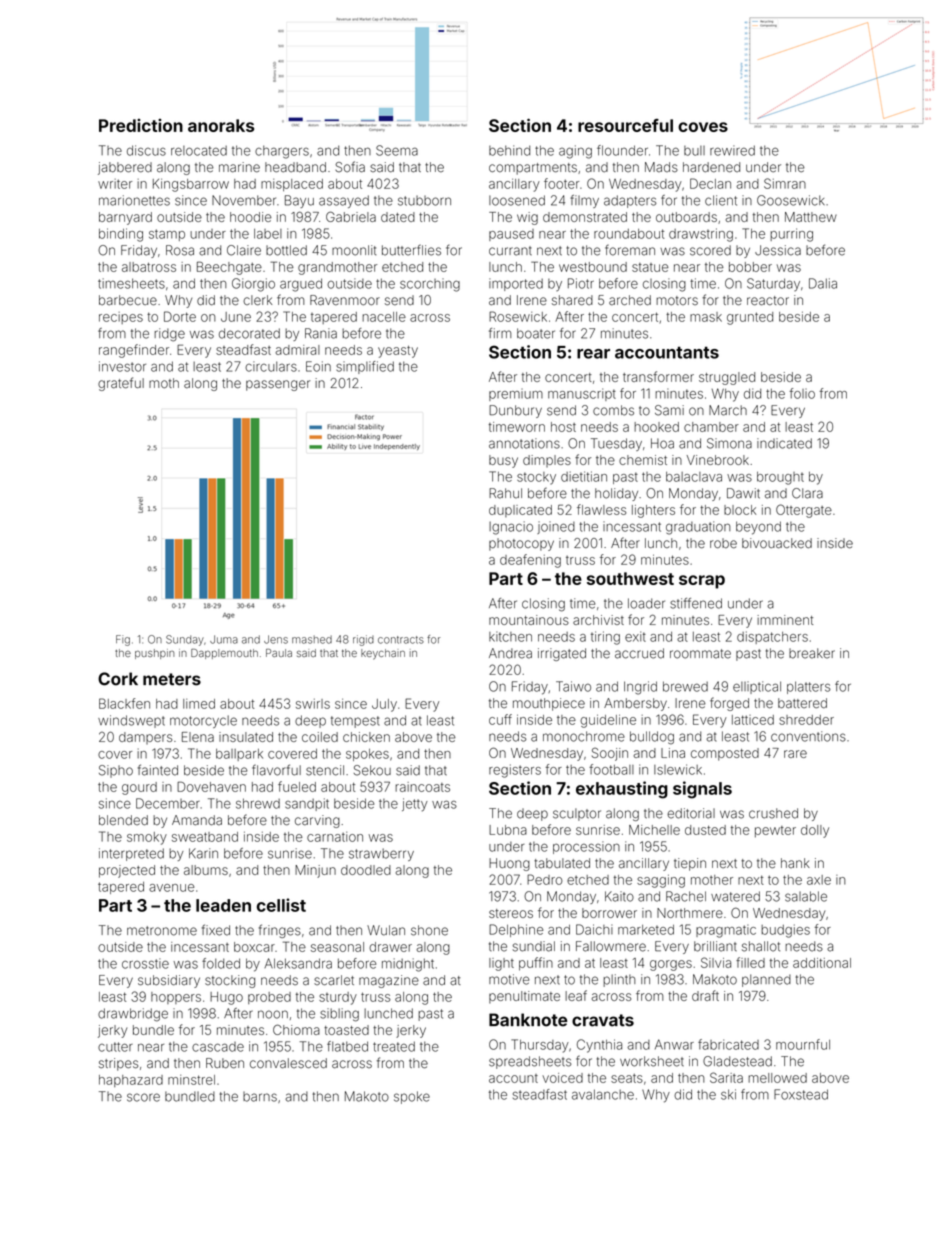  I want to click on Prediction, so click(141, 125).
